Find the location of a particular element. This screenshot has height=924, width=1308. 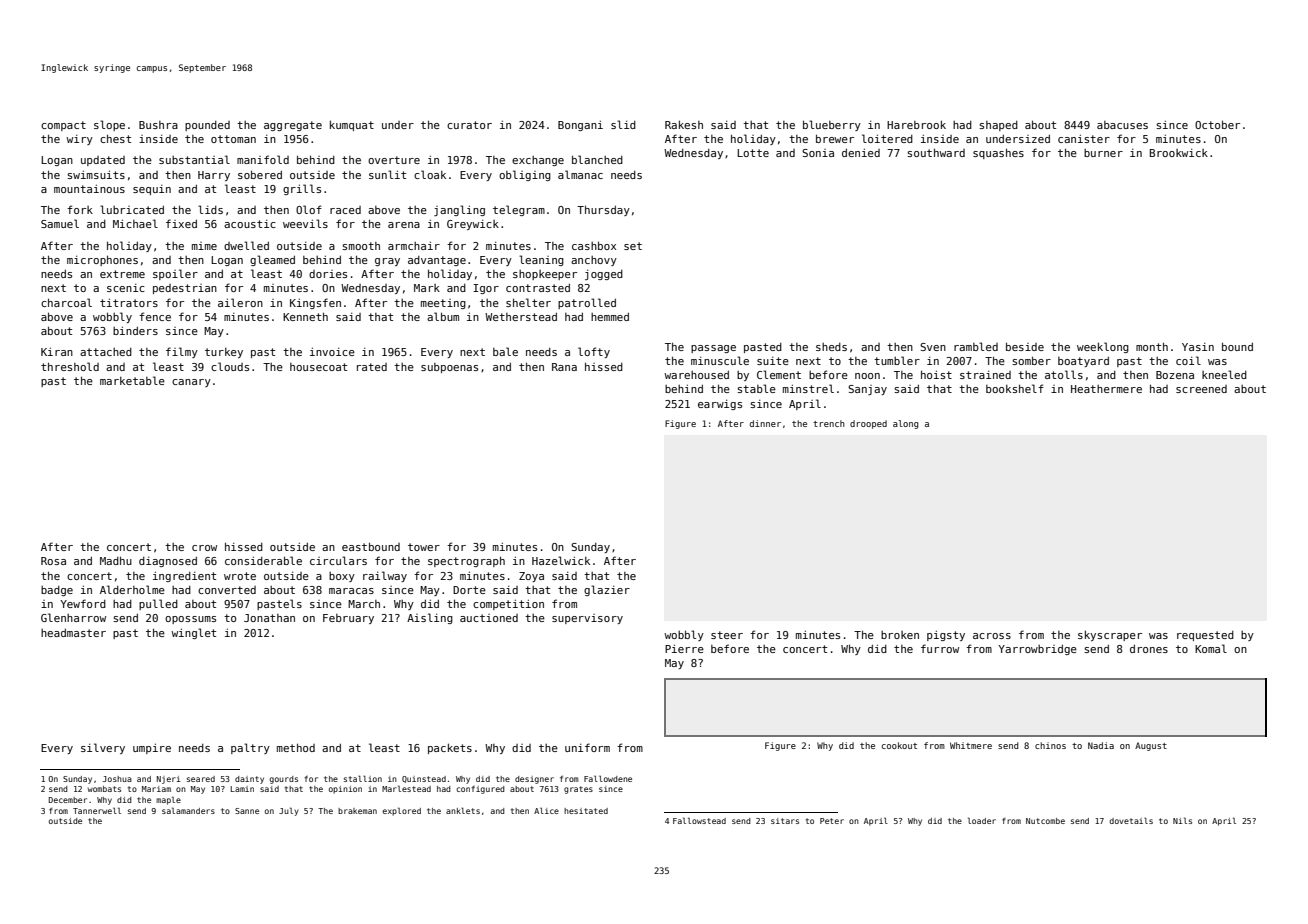

salamanders is located at coordinates (188, 810).
